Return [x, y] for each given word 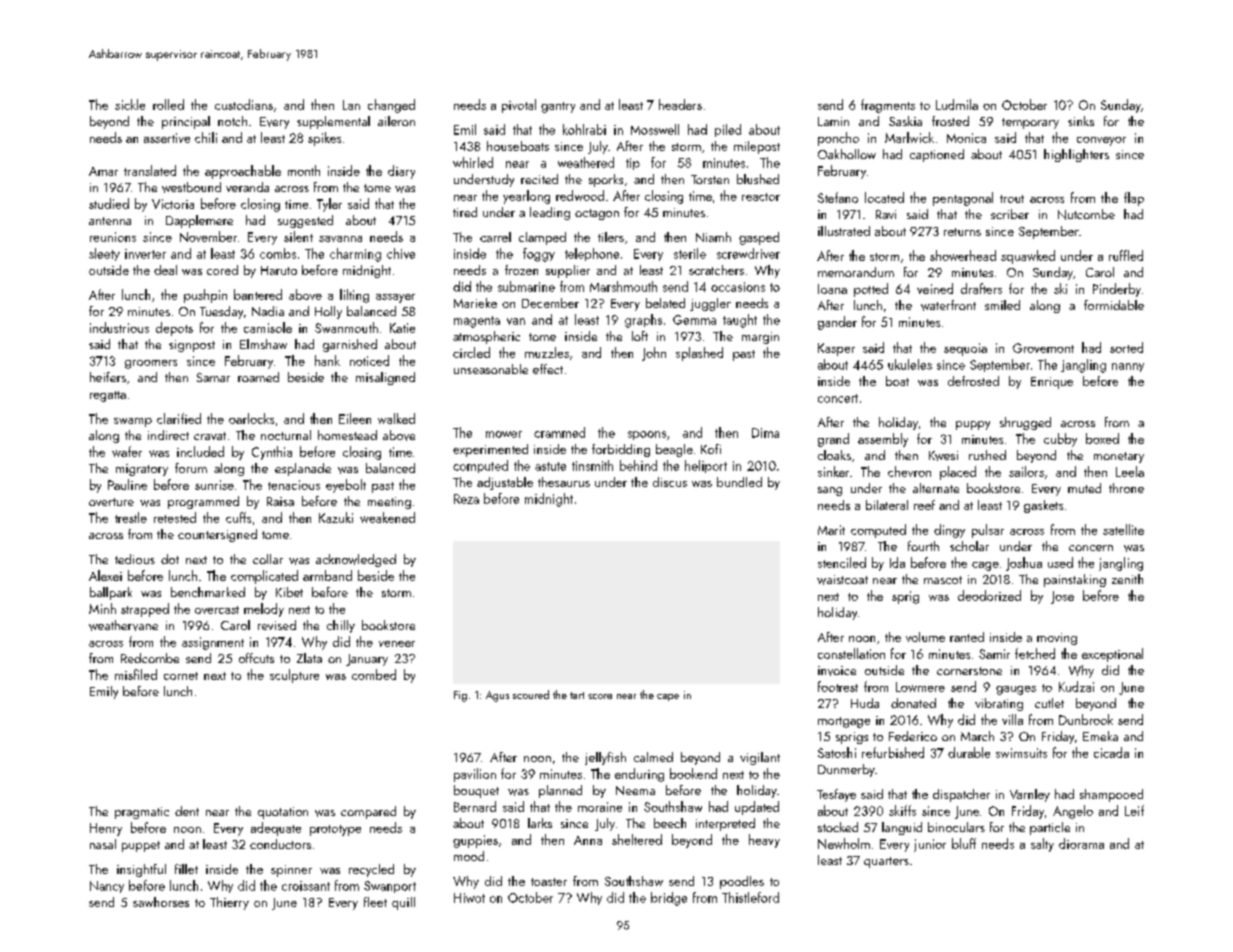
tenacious [294, 485]
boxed [1102, 438]
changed [391, 106]
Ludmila [957, 104]
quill [403, 903]
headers [680, 104]
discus [670, 482]
